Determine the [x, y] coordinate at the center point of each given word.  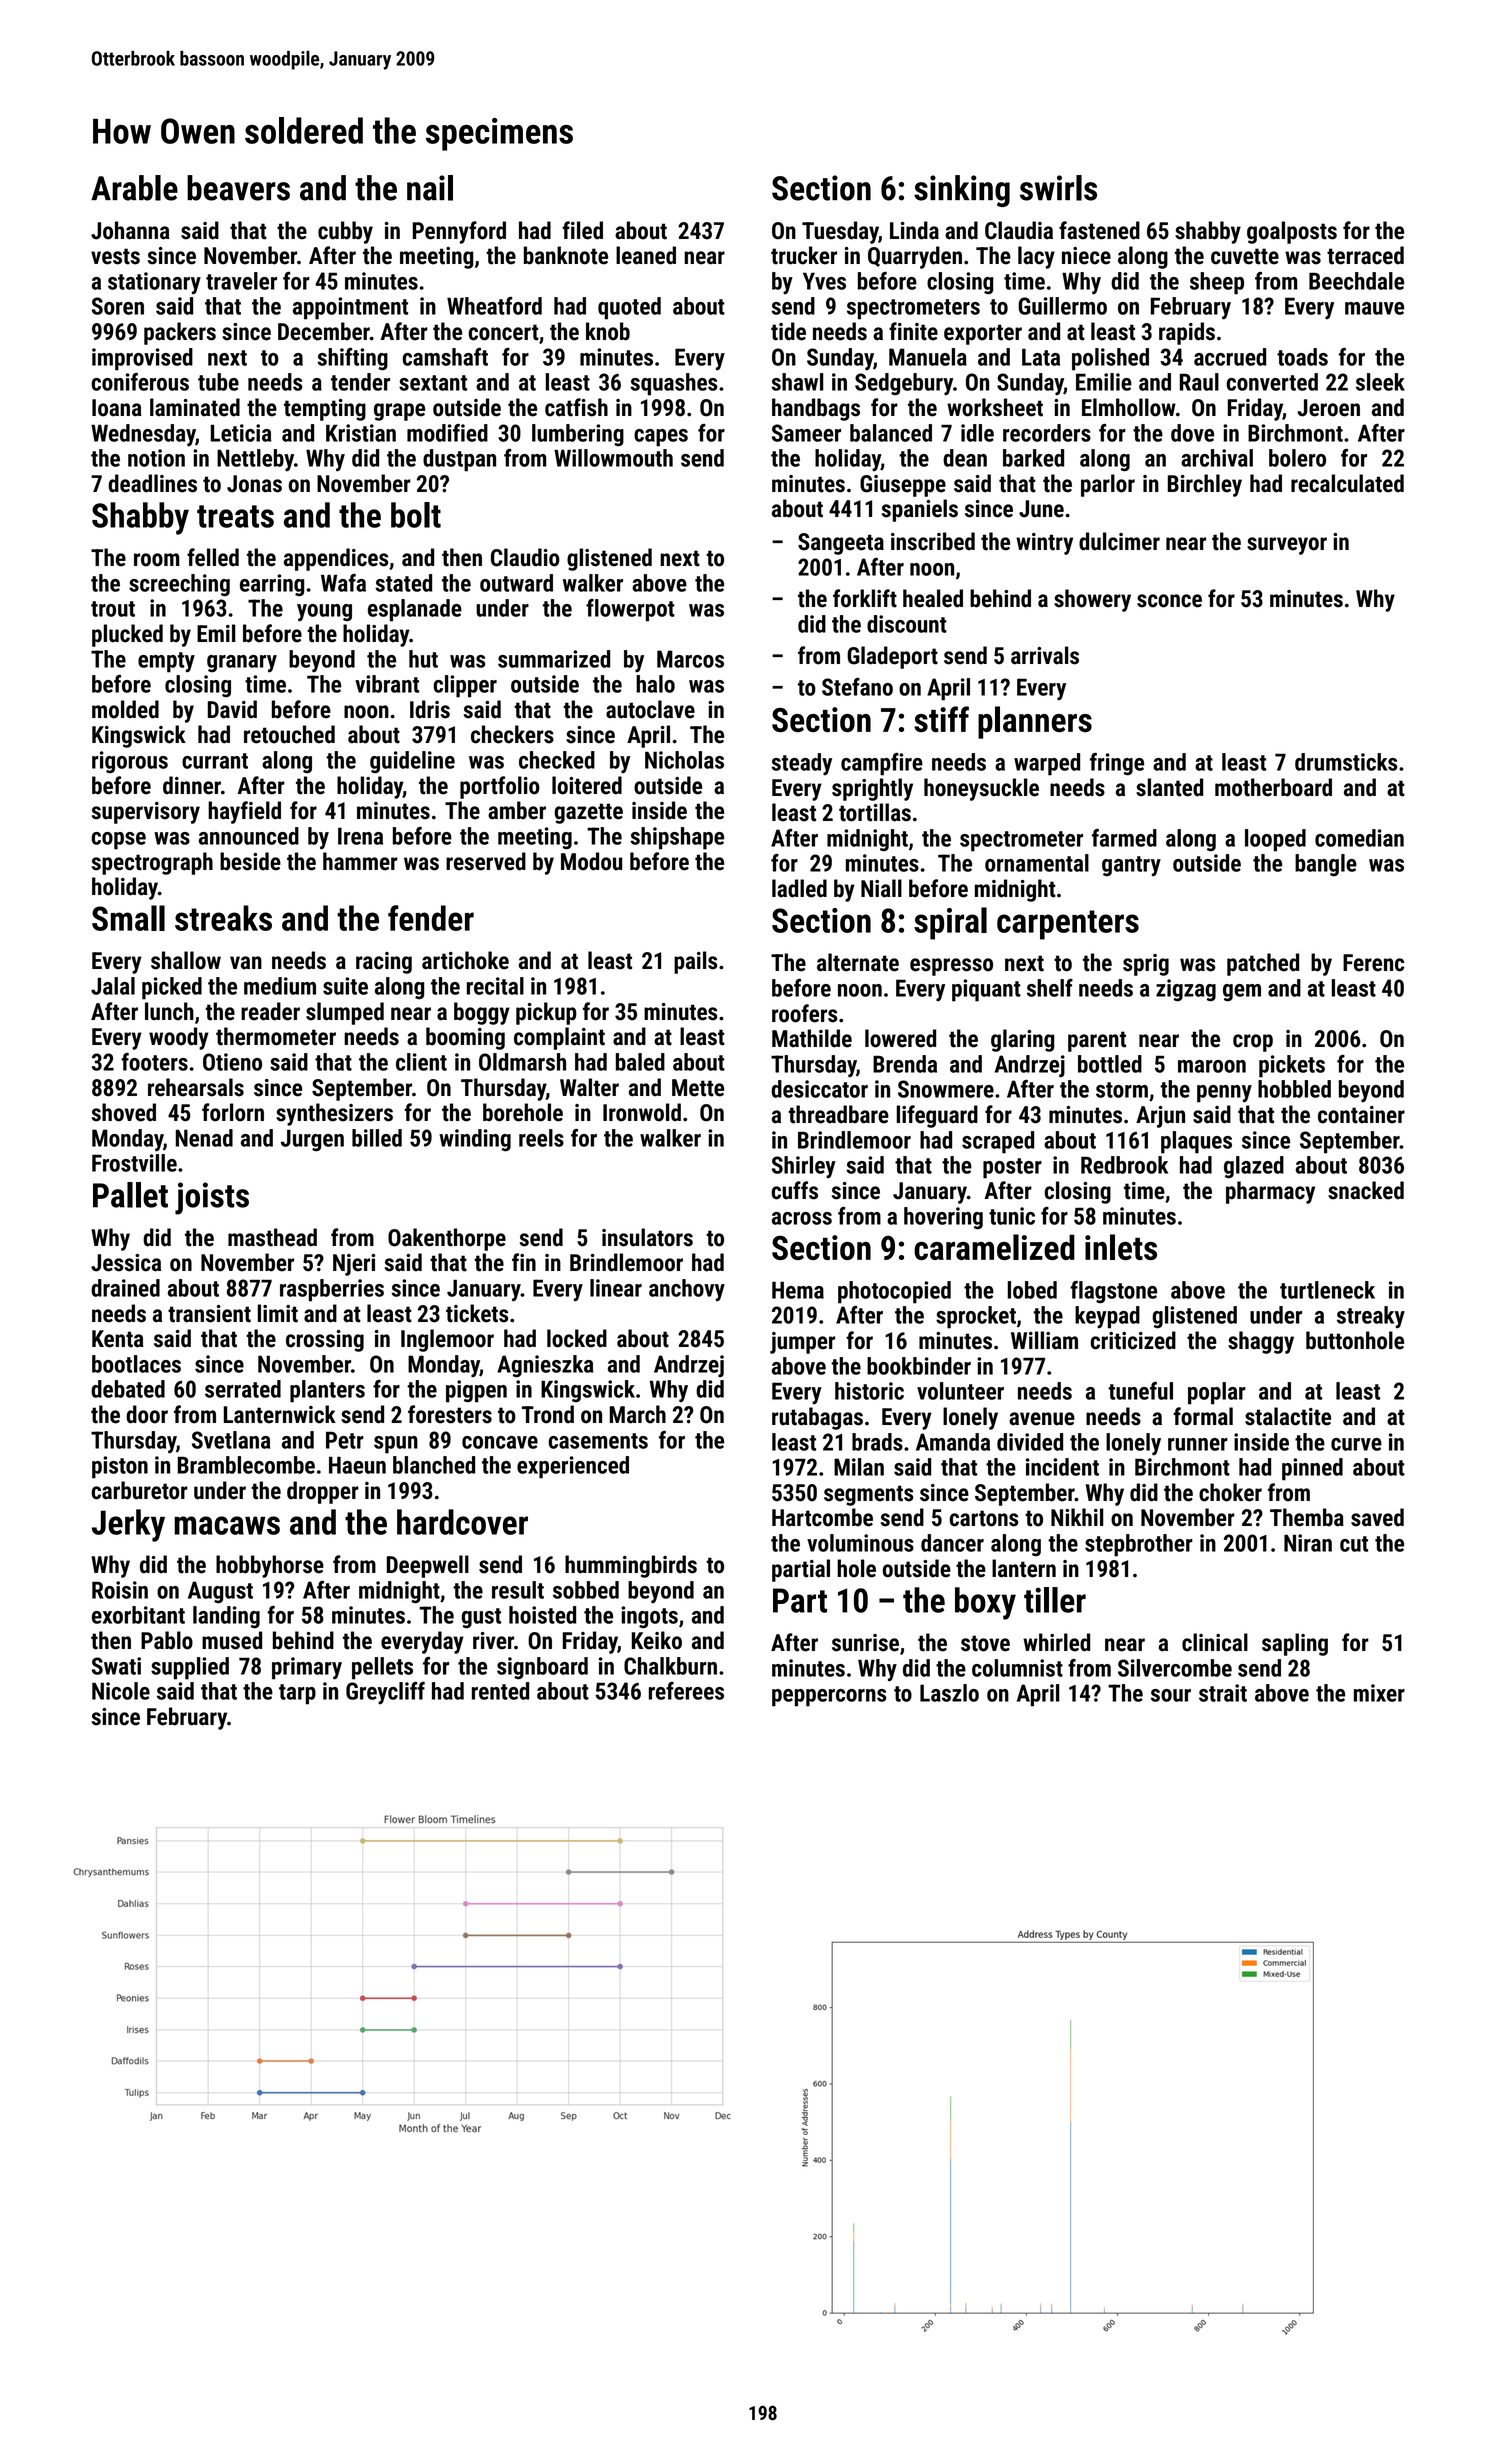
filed [582, 230]
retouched [289, 734]
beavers [238, 188]
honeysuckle [981, 789]
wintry [1044, 544]
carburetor [140, 1490]
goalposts [1292, 232]
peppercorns [829, 1698]
